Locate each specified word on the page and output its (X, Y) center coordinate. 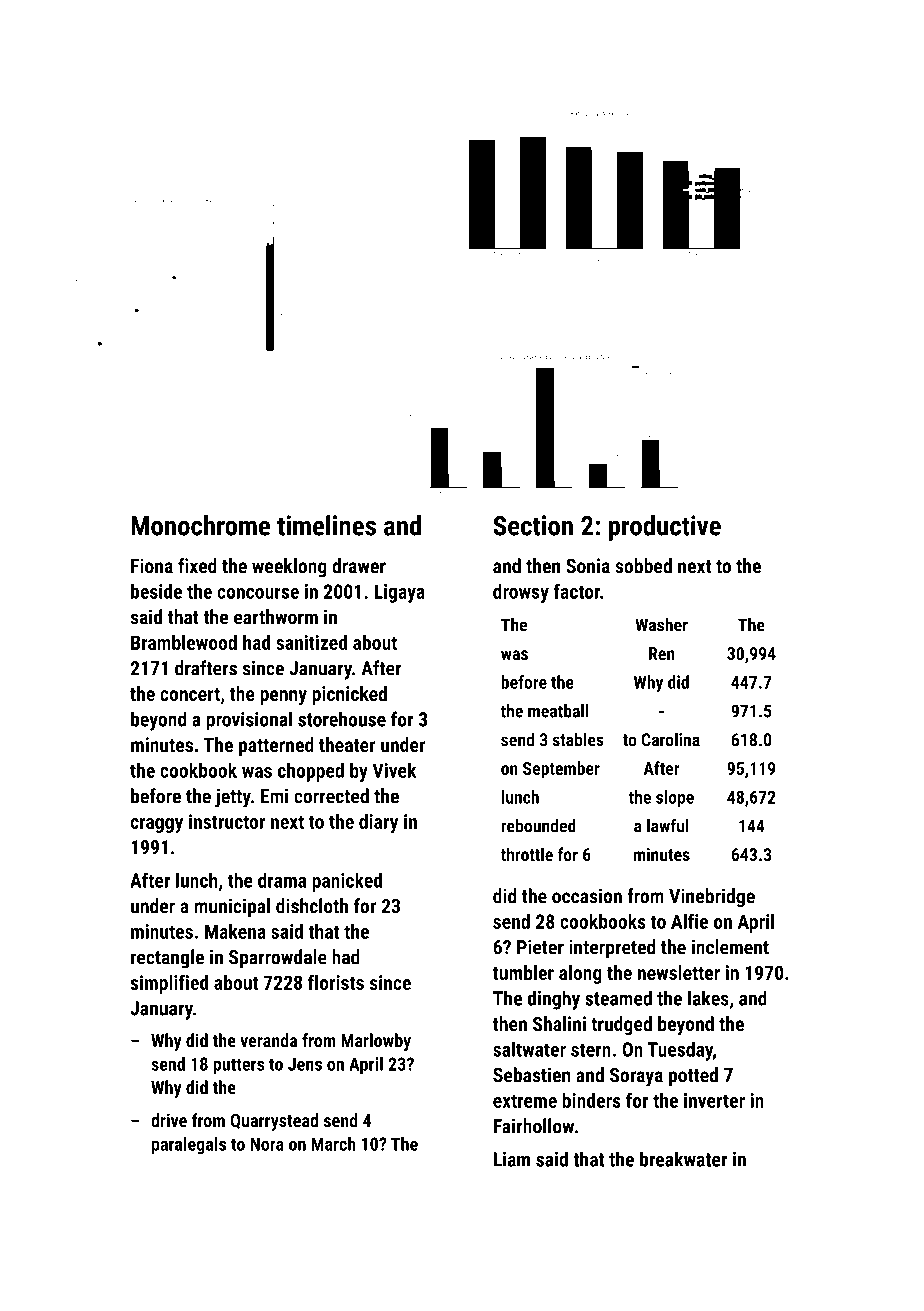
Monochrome (200, 525)
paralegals (189, 1146)
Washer (661, 625)
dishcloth (312, 906)
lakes (708, 998)
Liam (512, 1159)
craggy (156, 825)
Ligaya (399, 593)
